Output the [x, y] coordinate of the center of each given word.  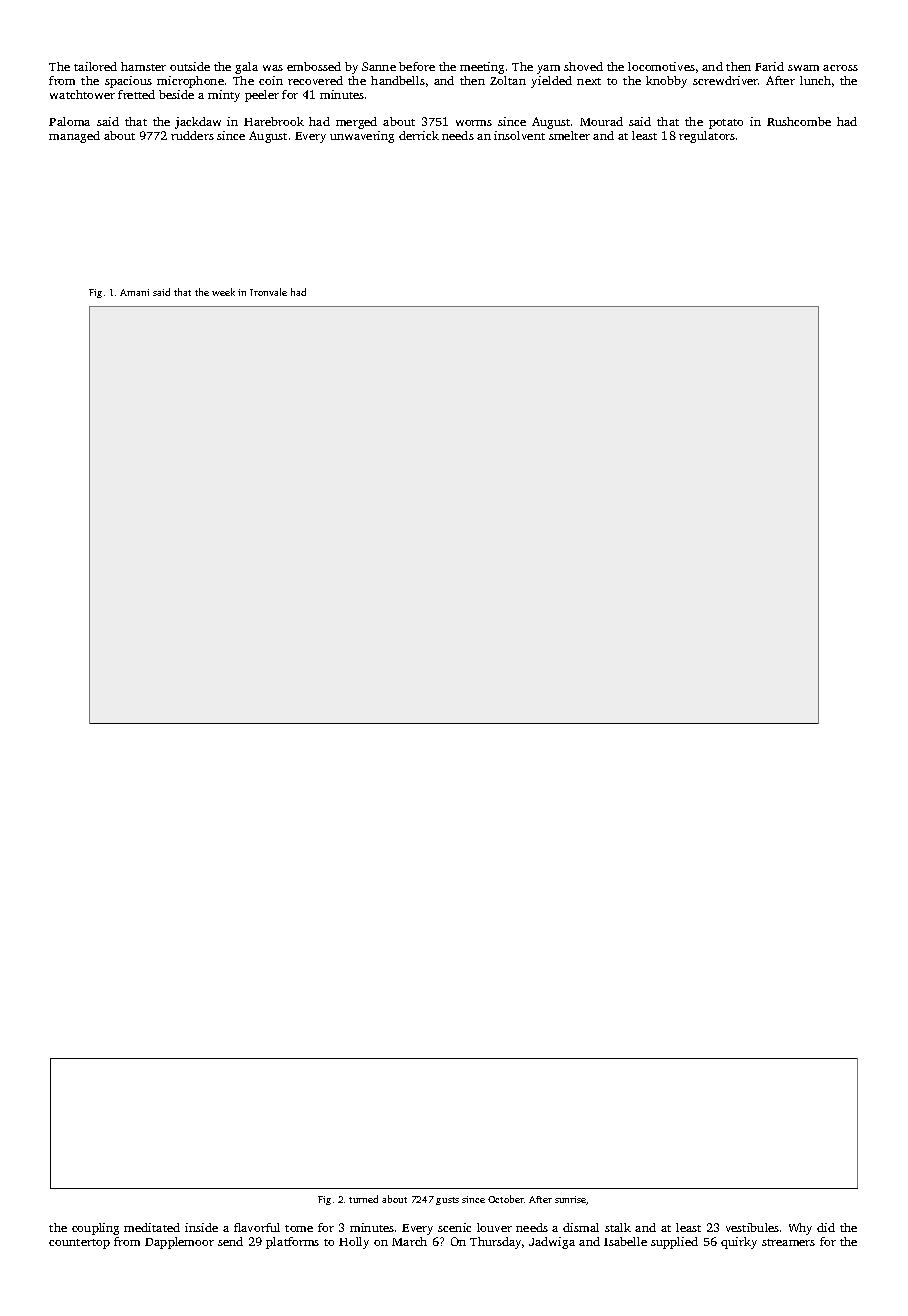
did [826, 1227]
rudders [192, 135]
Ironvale [268, 292]
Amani [134, 292]
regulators [707, 137]
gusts [447, 1201]
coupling [95, 1229]
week [223, 292]
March [409, 1241]
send [230, 1241]
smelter [569, 135]
